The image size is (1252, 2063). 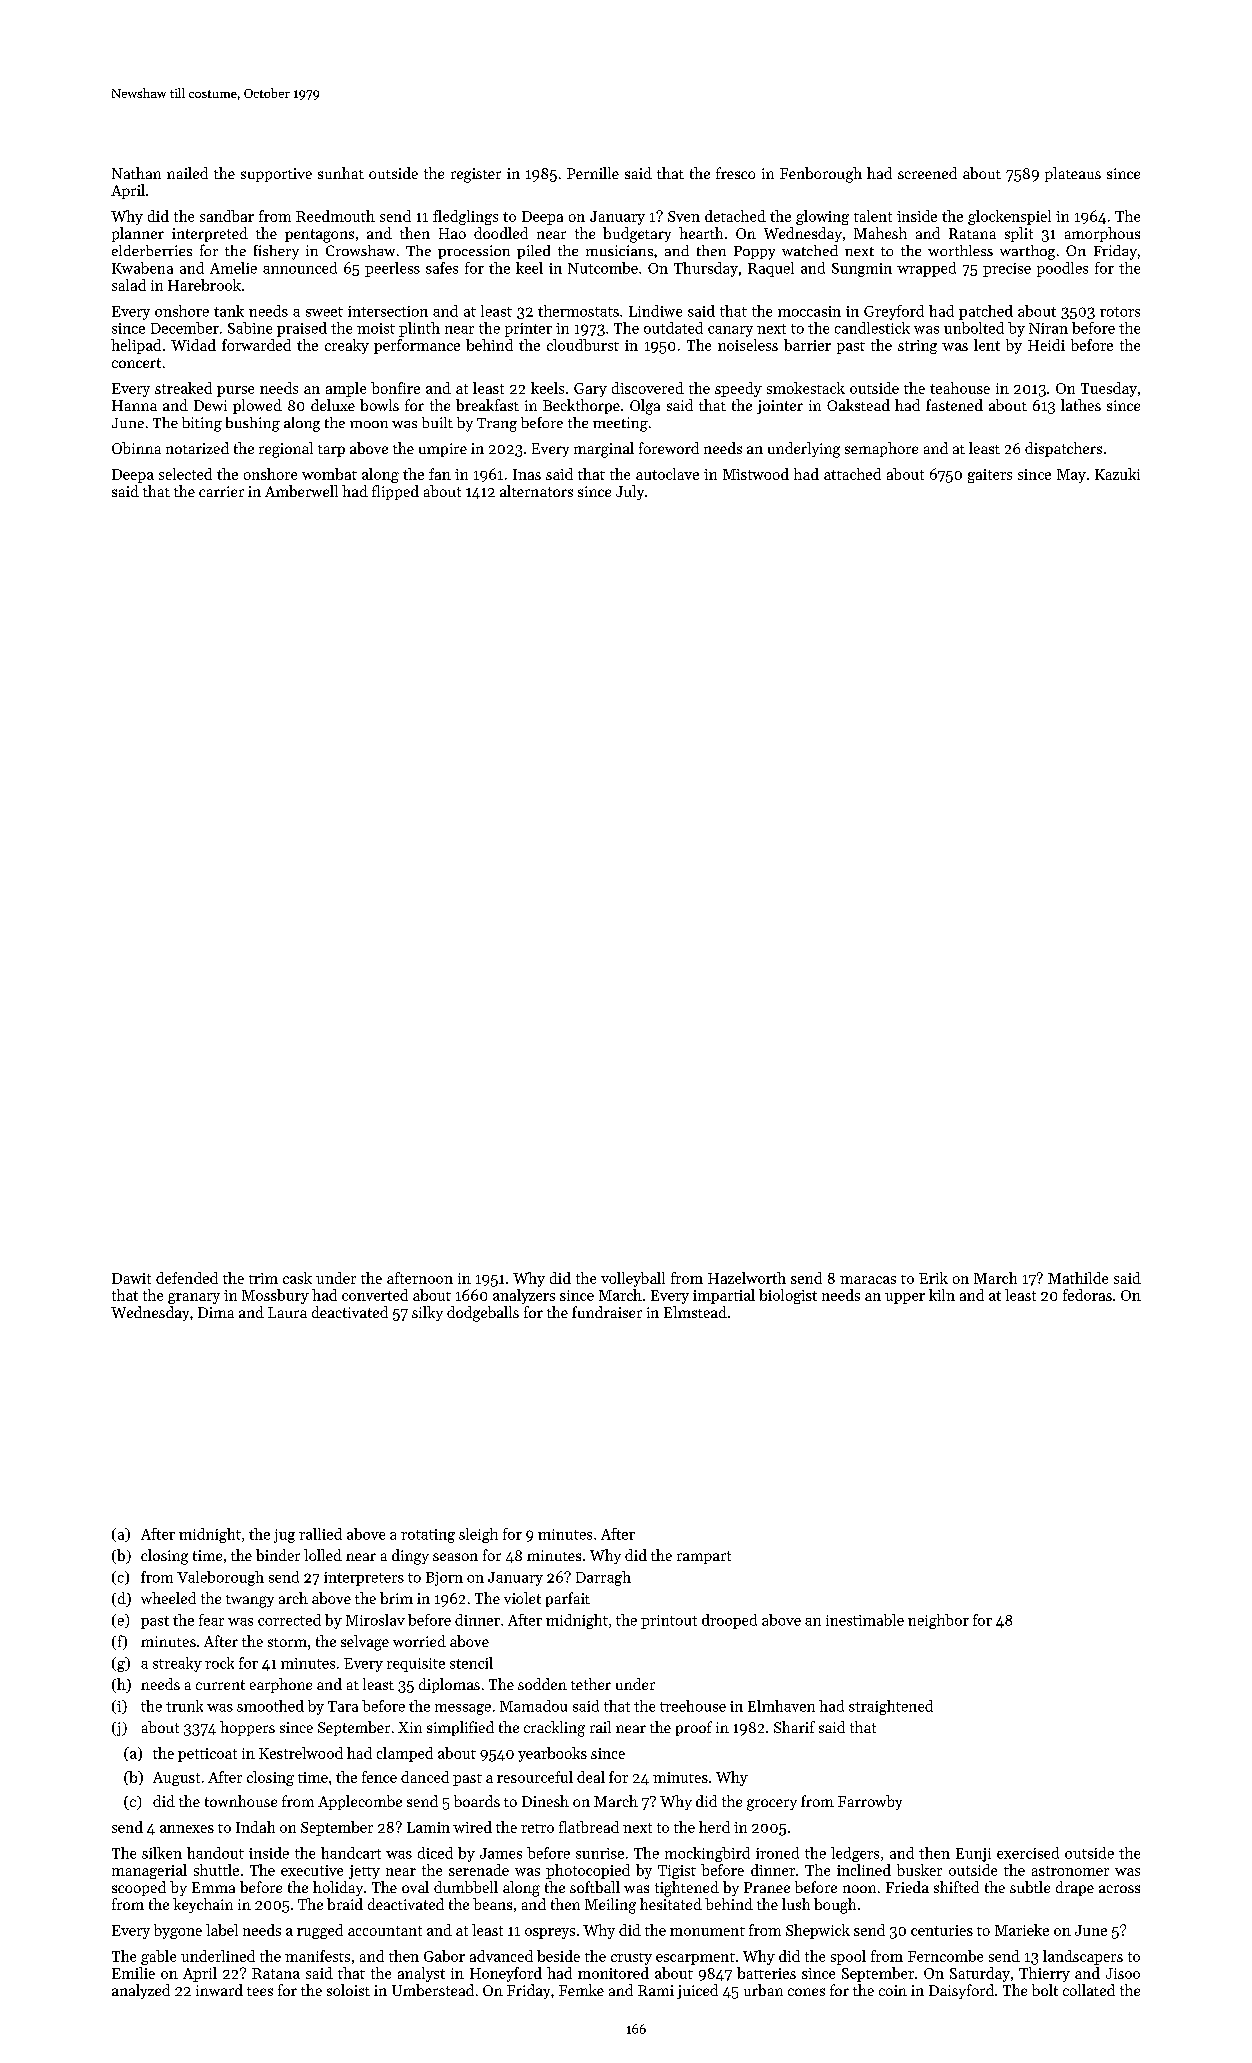 What do you see at coordinates (465, 217) in the image?
I see `fledglings` at bounding box center [465, 217].
